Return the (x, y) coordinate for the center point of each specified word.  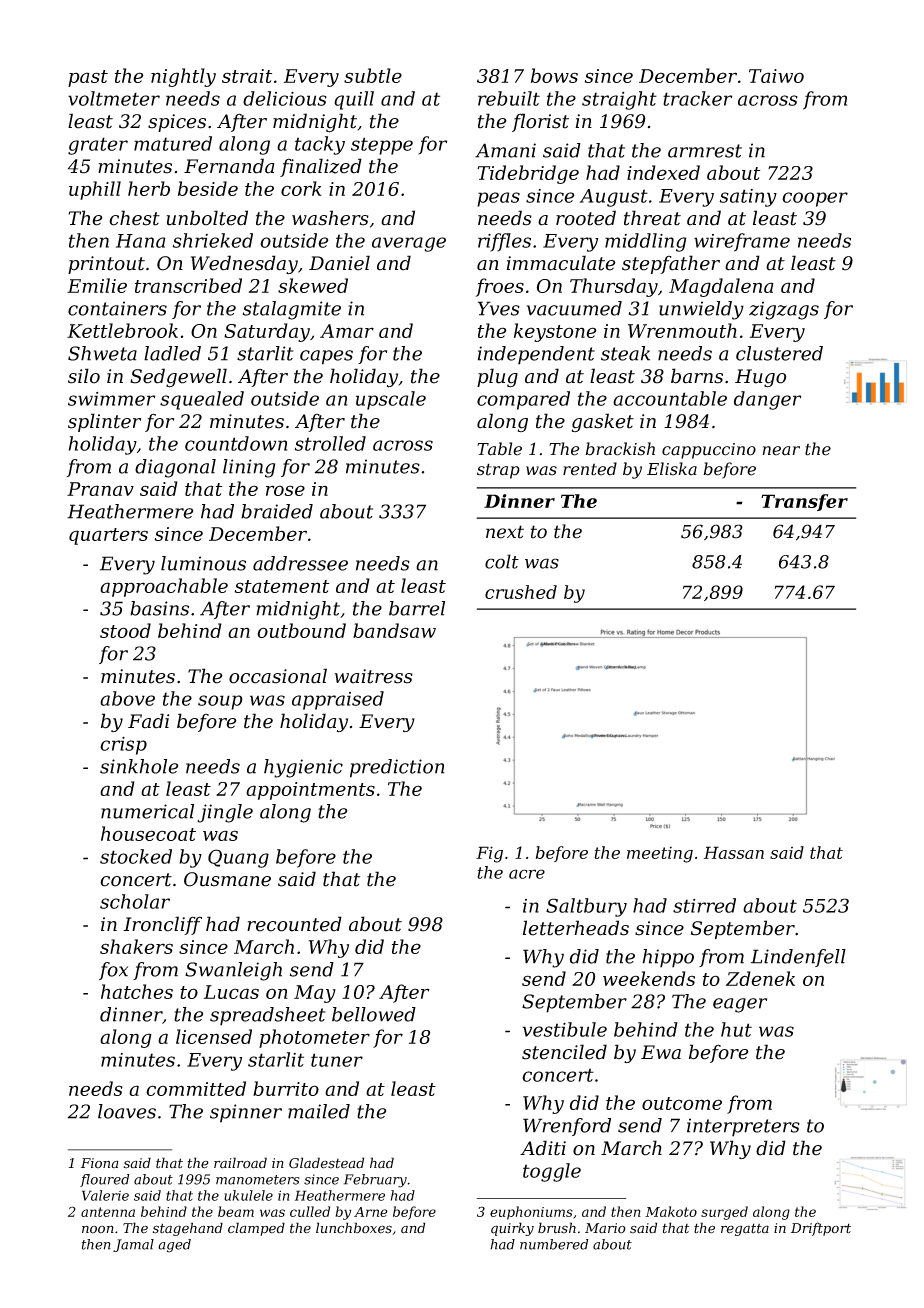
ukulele (248, 1195)
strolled (330, 443)
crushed (521, 592)
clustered (779, 353)
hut (736, 1029)
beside (208, 188)
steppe (382, 146)
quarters (108, 536)
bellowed (374, 1014)
